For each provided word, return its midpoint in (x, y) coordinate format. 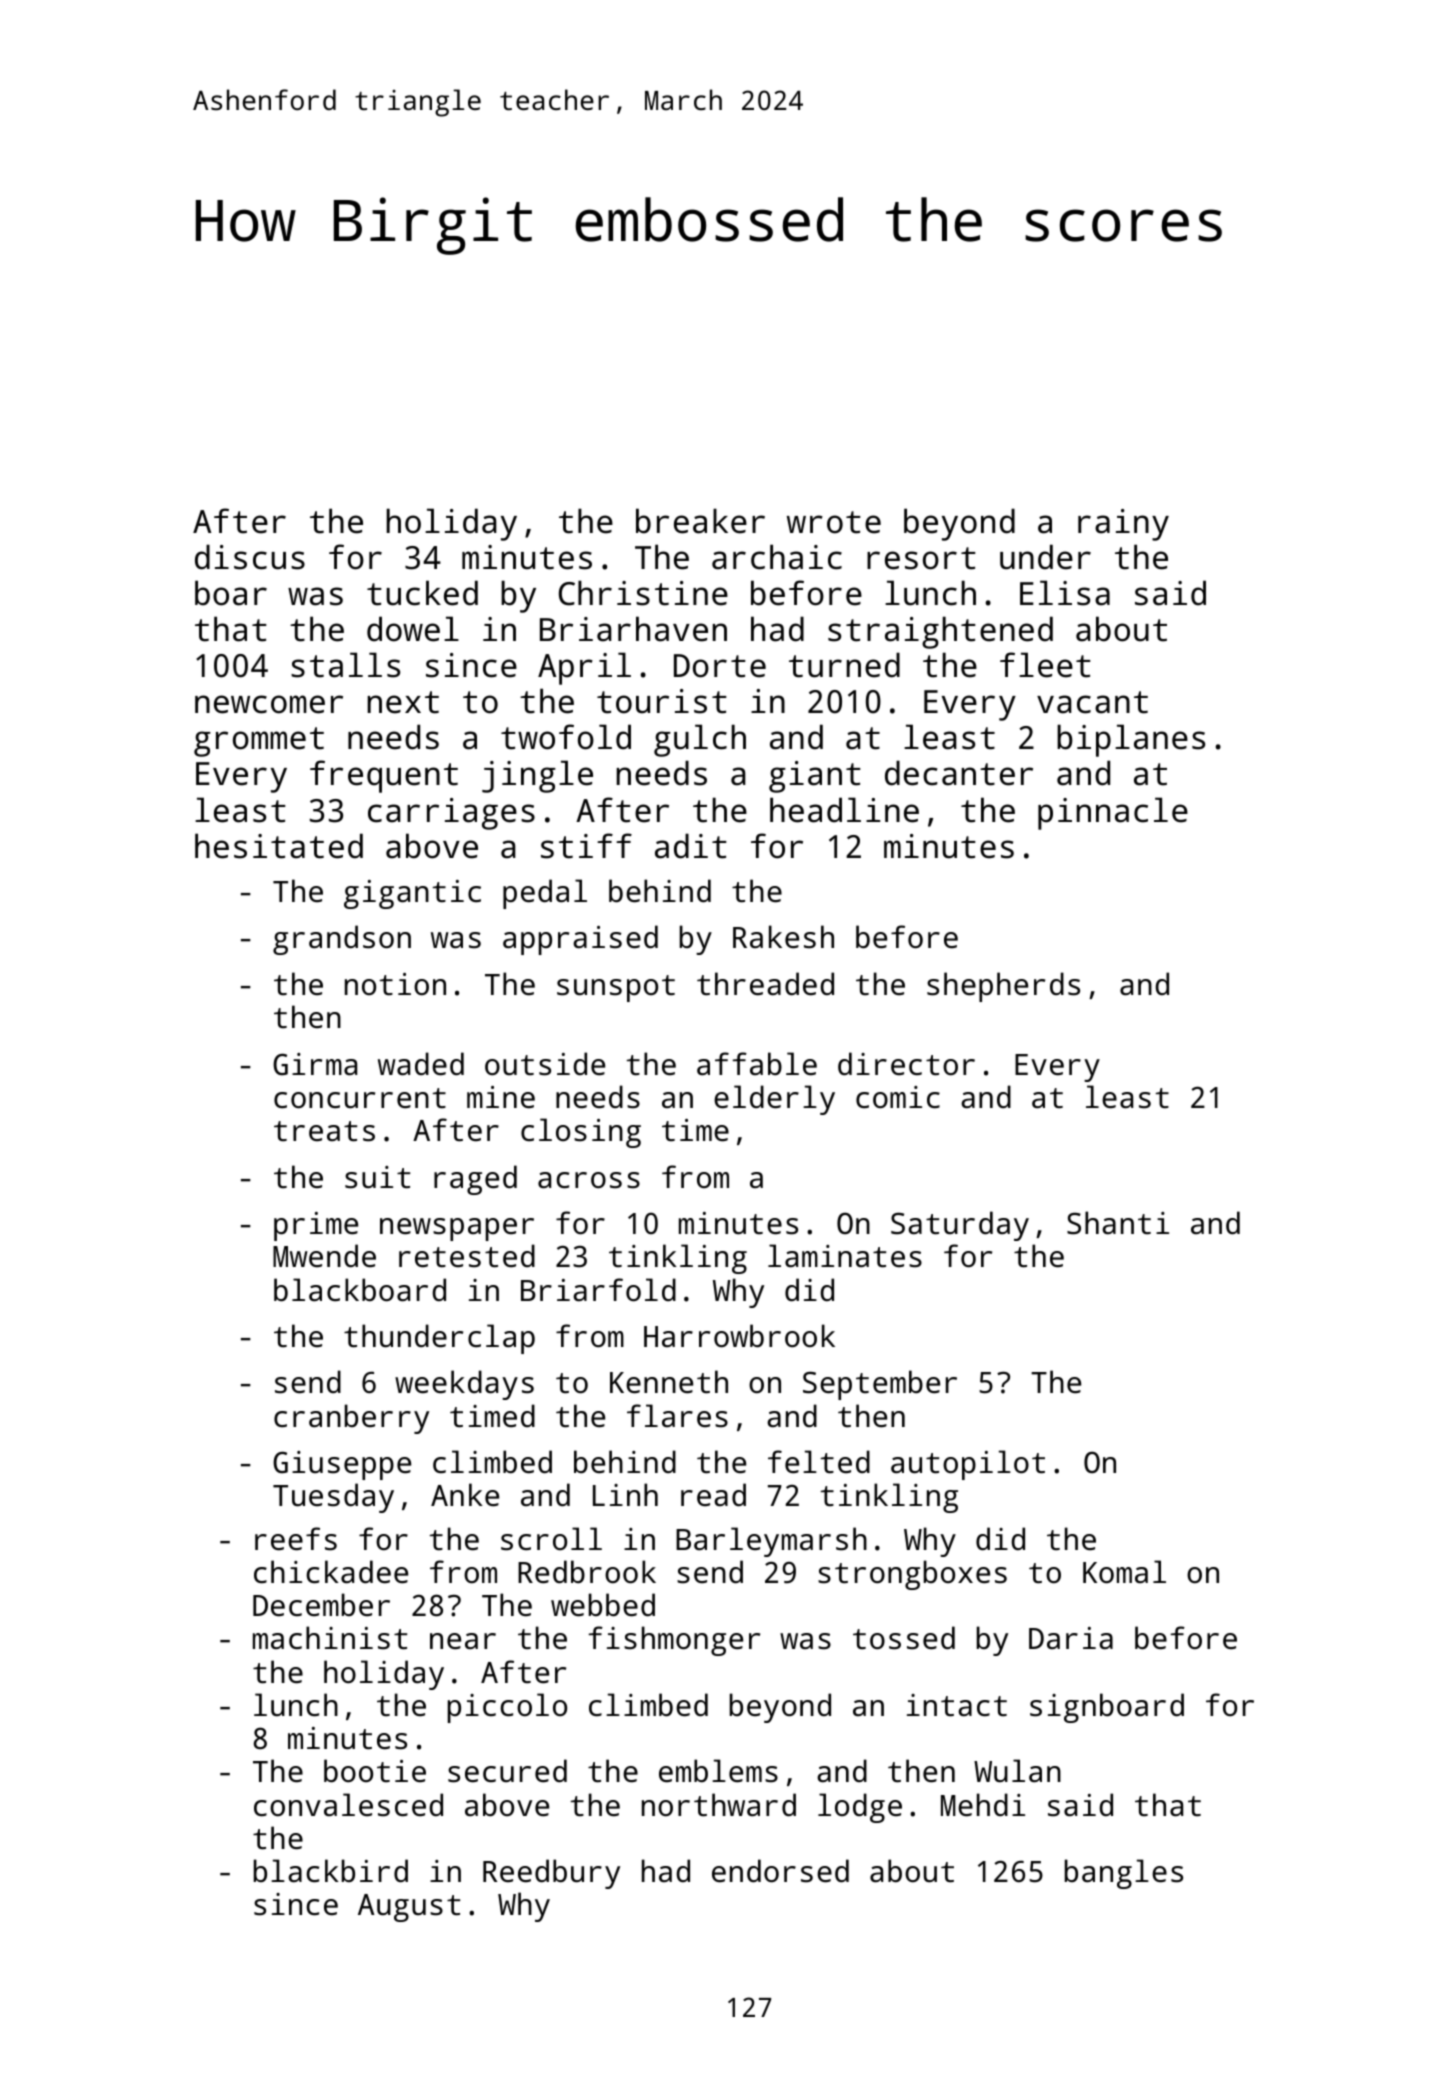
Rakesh (783, 937)
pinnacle (1113, 813)
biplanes (1131, 740)
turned (844, 665)
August (409, 1908)
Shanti (1118, 1223)
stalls (345, 665)
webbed (603, 1605)
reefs (296, 1539)
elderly (774, 1100)
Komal (1124, 1572)
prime (316, 1226)
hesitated (279, 846)
